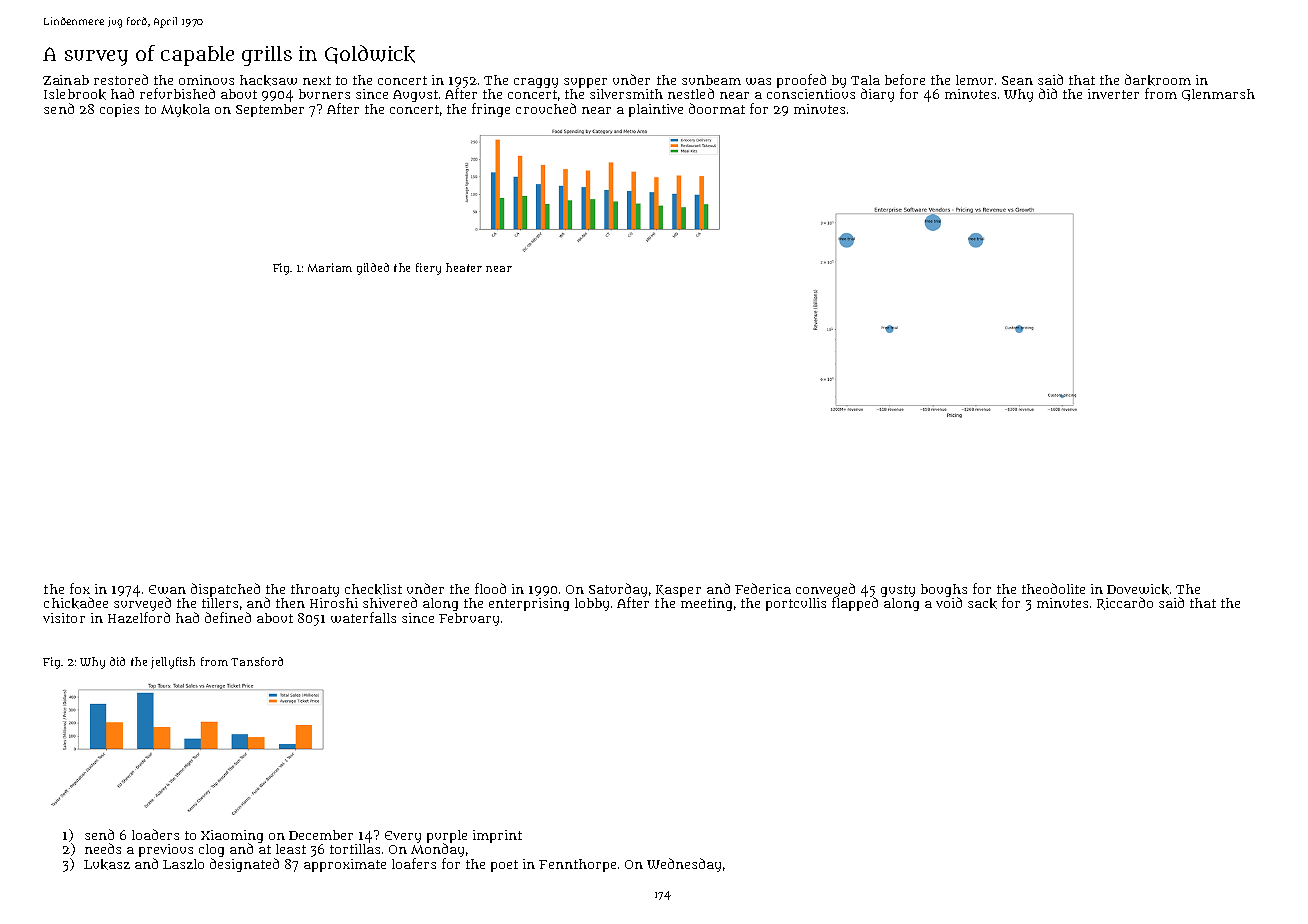 The image size is (1308, 924). What do you see at coordinates (167, 589) in the screenshot?
I see `Ewan` at bounding box center [167, 589].
